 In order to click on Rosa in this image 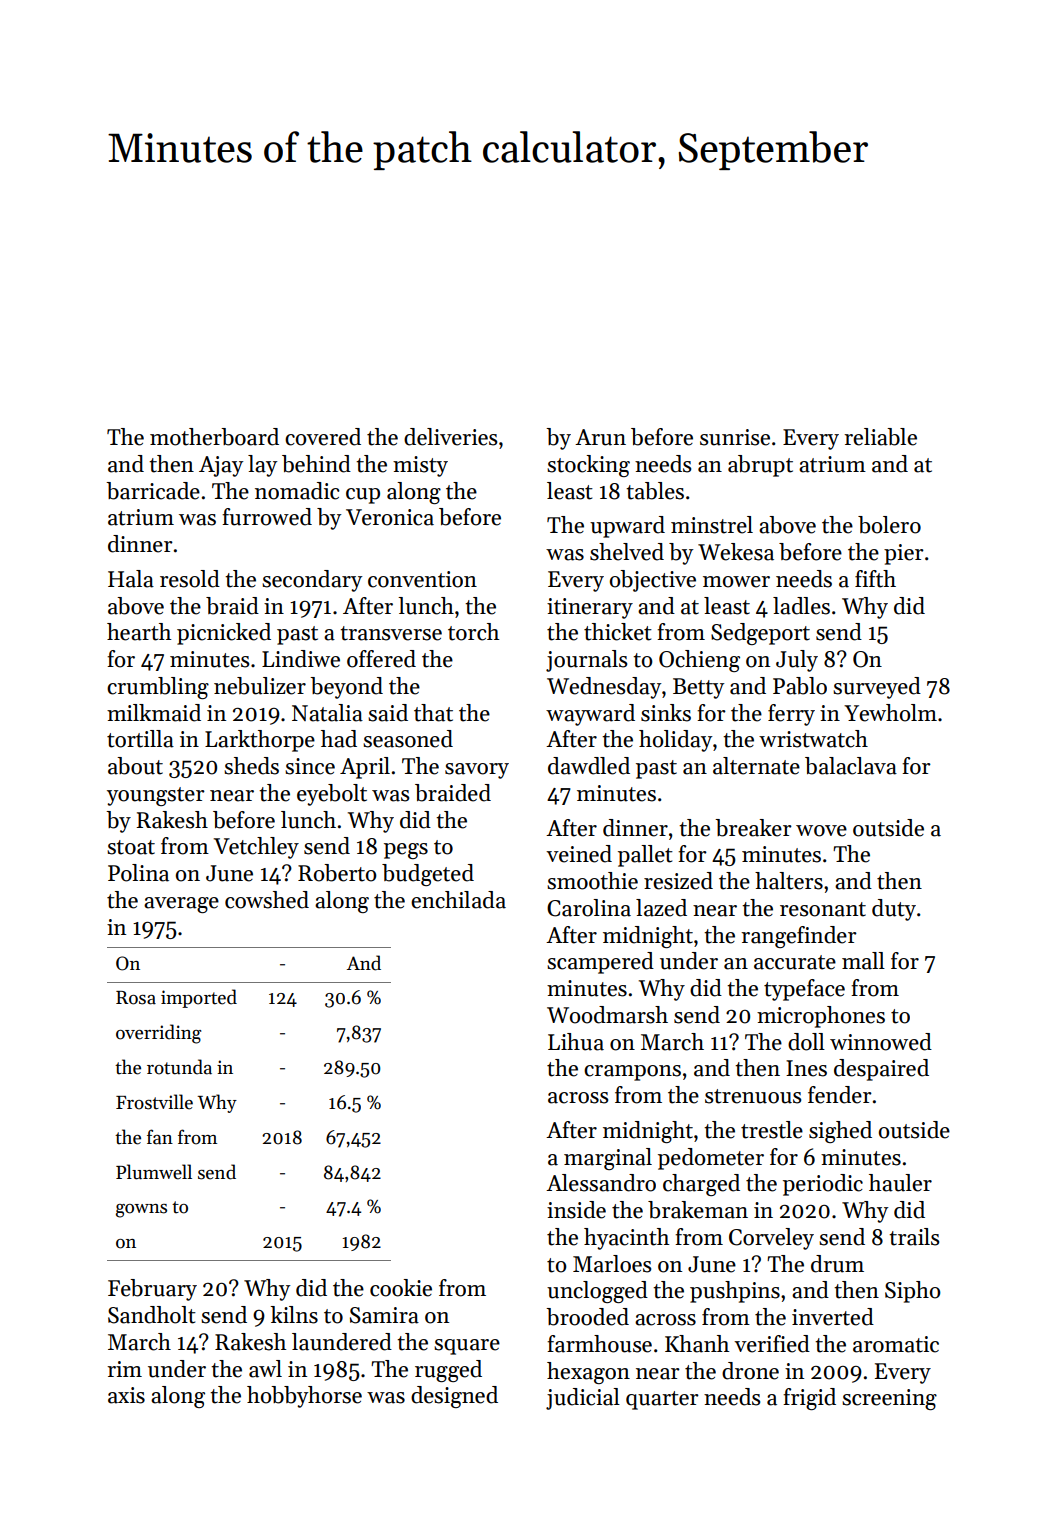, I will do `click(136, 998)`.
